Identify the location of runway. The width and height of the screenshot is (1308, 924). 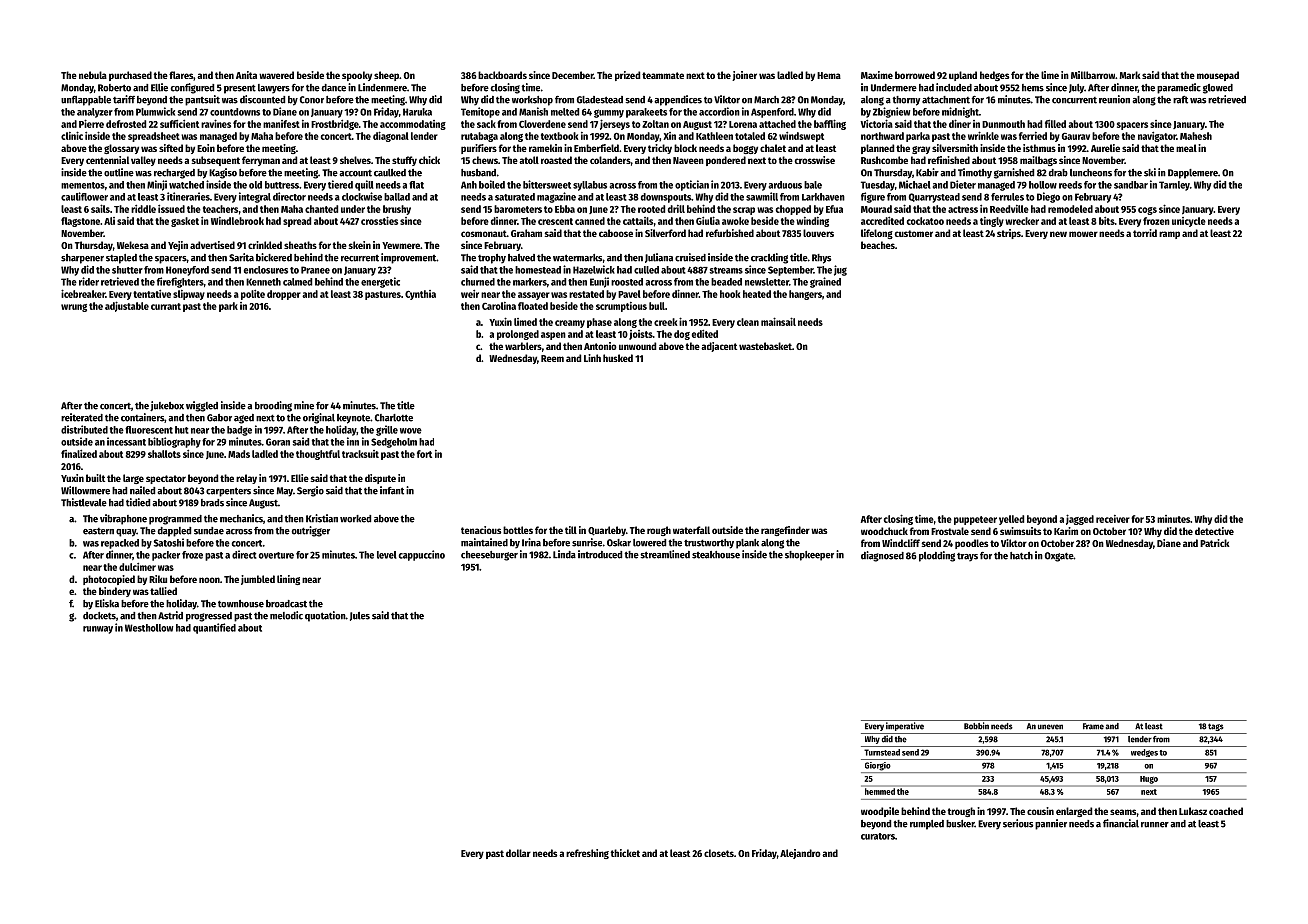
(98, 630).
